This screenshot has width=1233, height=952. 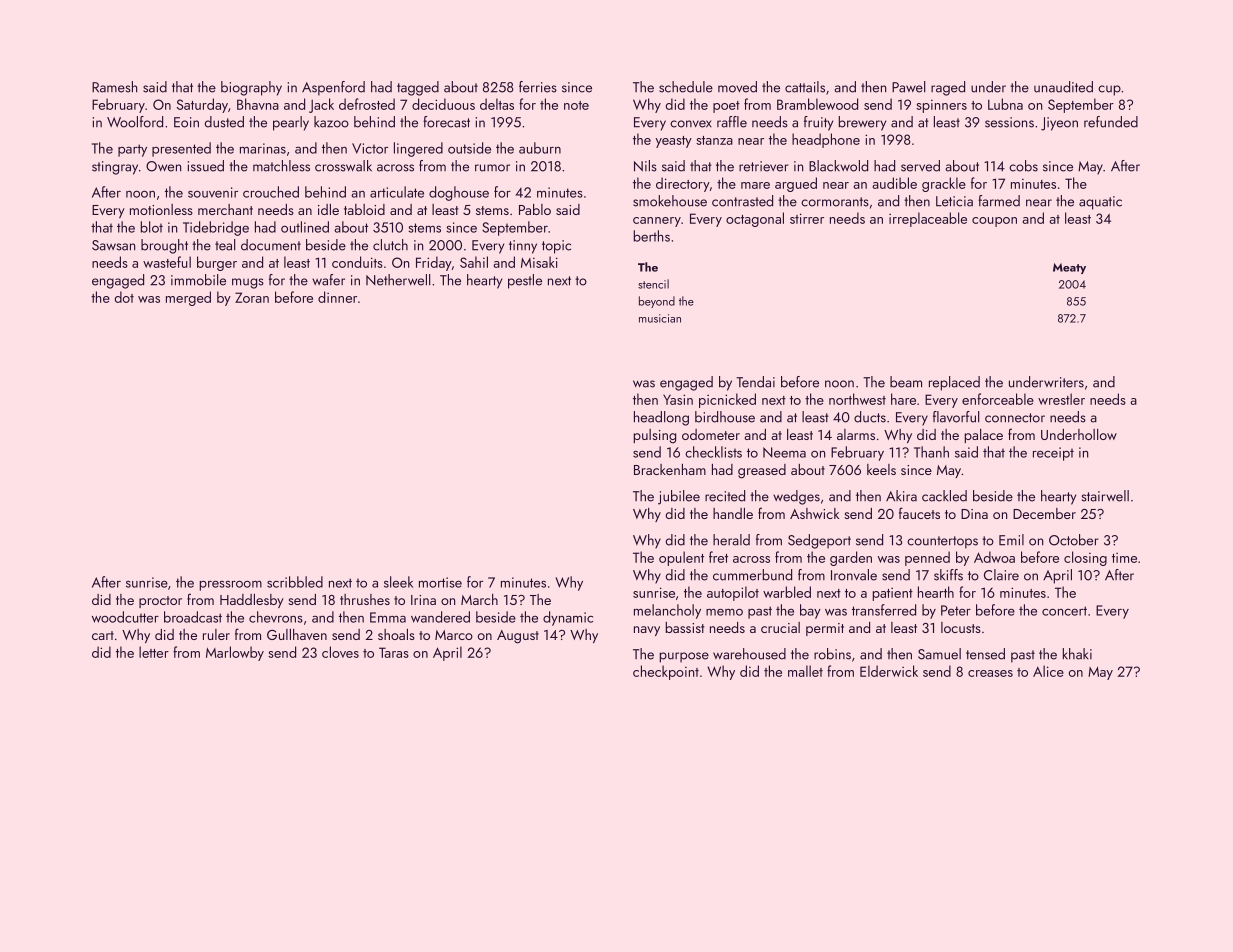 What do you see at coordinates (655, 436) in the screenshot?
I see `pulsing` at bounding box center [655, 436].
